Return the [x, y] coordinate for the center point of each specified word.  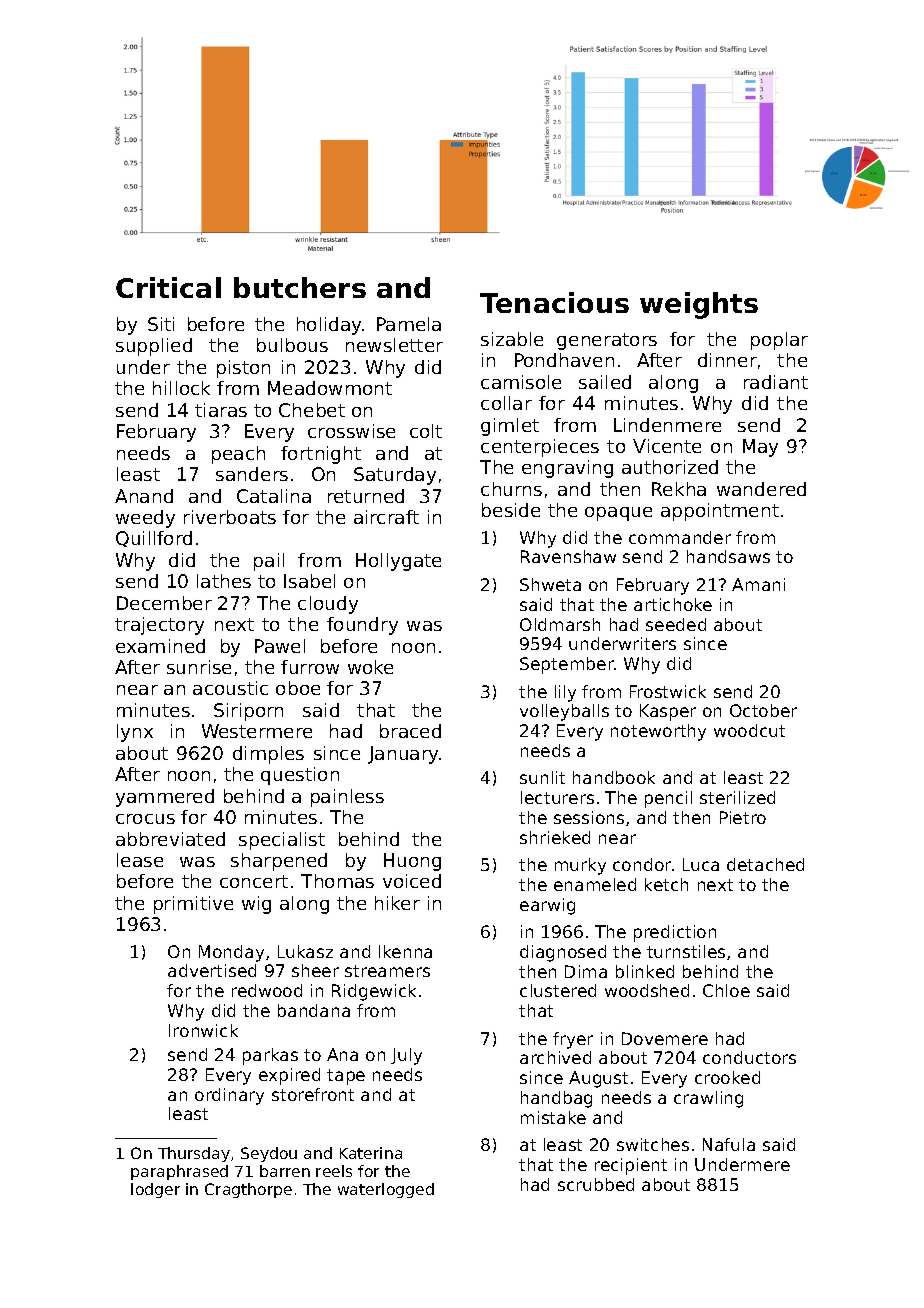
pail [269, 562]
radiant [776, 382]
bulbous [292, 345]
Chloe [726, 990]
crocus [145, 819]
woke [370, 667]
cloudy [328, 605]
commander [680, 537]
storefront [313, 1094]
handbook [614, 777]
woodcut [749, 730]
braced [410, 731]
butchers [300, 287]
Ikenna [405, 951]
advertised [212, 970]
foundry [362, 626]
